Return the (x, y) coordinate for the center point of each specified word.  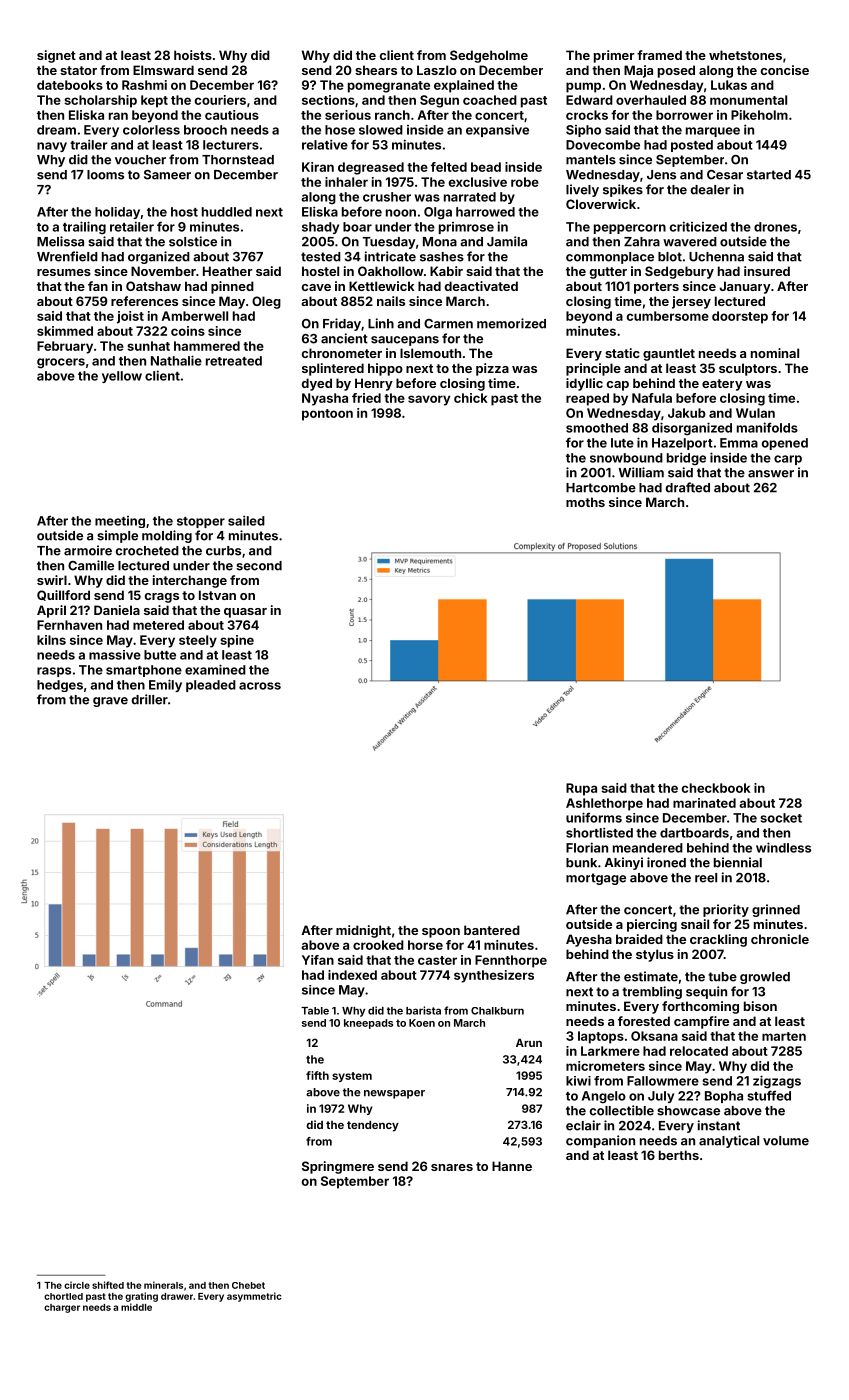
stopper (201, 522)
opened (785, 444)
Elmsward (163, 70)
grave (110, 702)
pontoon (327, 415)
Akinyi (624, 863)
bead (486, 167)
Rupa (581, 789)
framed (659, 55)
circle (77, 1285)
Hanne (512, 1166)
